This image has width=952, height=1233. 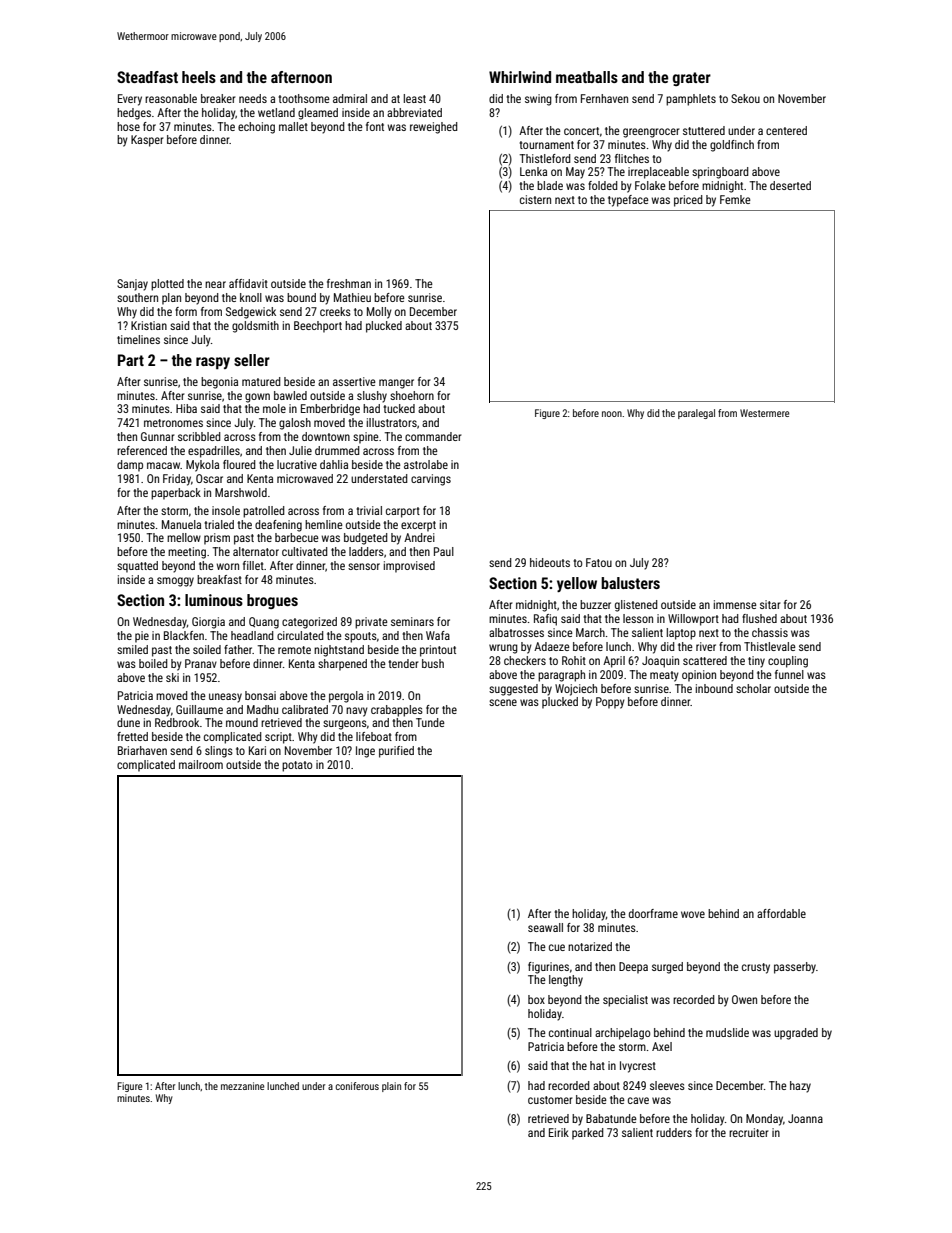 What do you see at coordinates (764, 413) in the image?
I see `Westermere` at bounding box center [764, 413].
